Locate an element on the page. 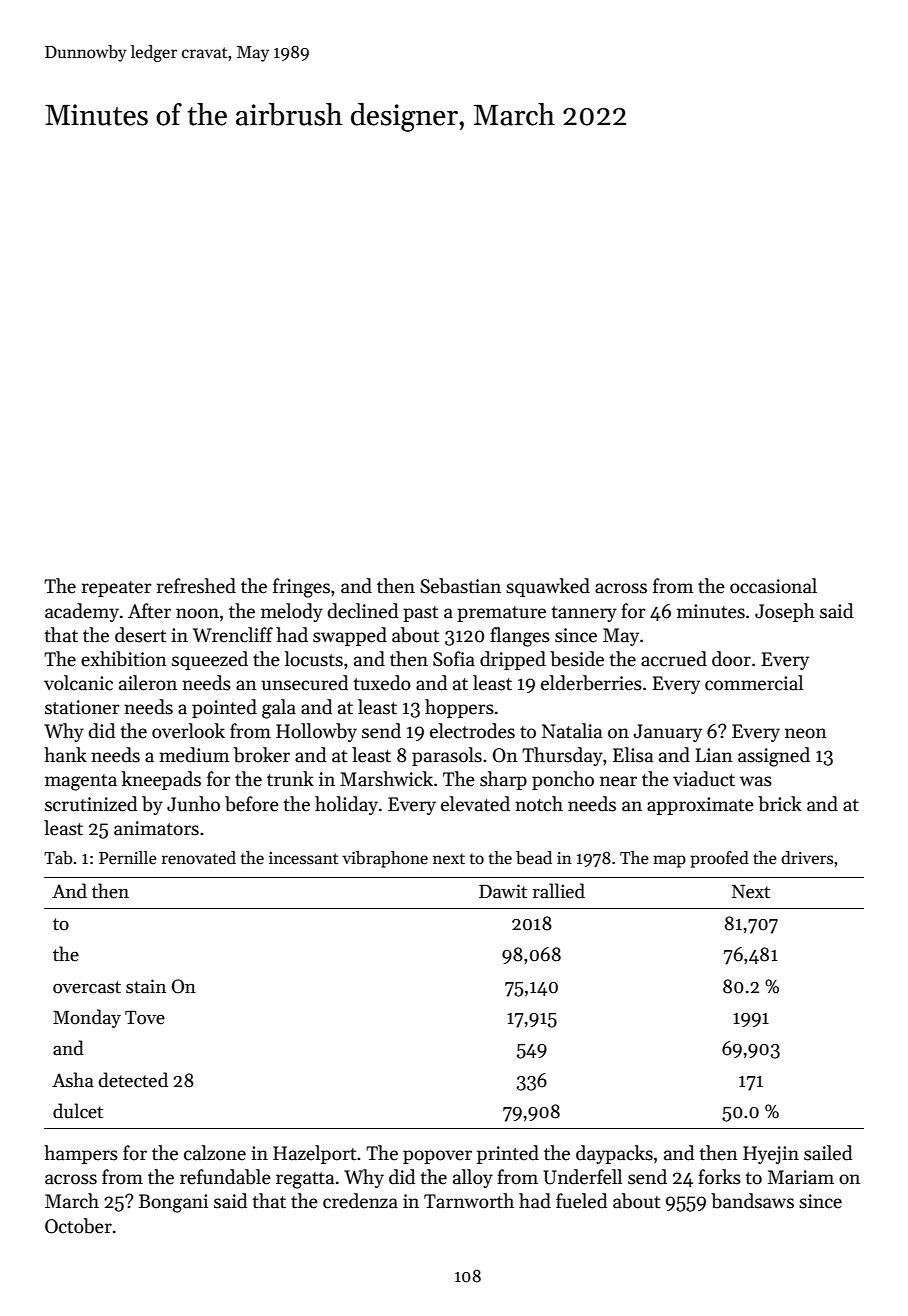 This image has width=908, height=1316. holiday is located at coordinates (346, 805).
